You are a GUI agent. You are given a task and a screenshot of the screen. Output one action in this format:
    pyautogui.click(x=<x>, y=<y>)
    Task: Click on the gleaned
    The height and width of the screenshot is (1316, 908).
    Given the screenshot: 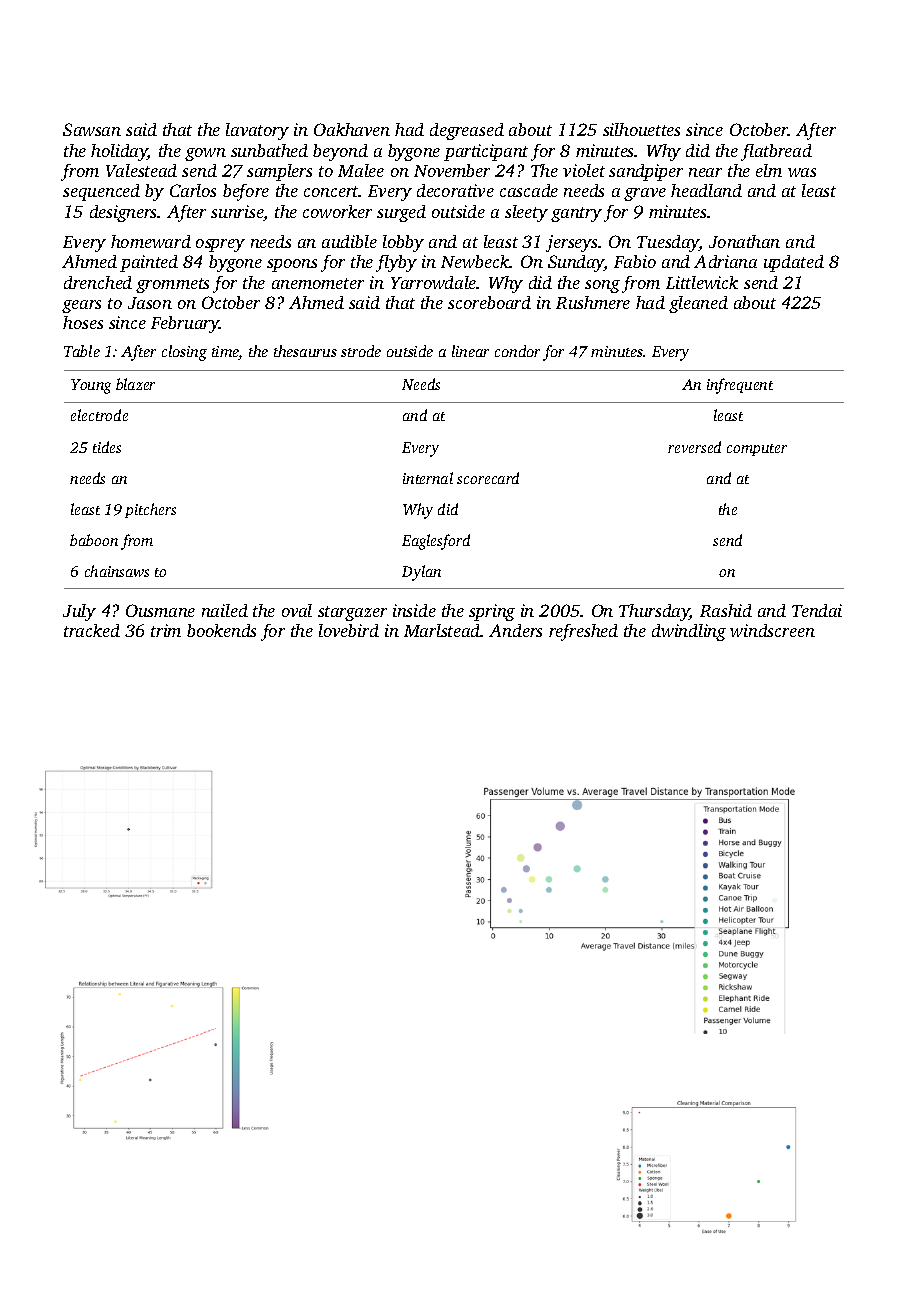 What is the action you would take?
    pyautogui.click(x=698, y=304)
